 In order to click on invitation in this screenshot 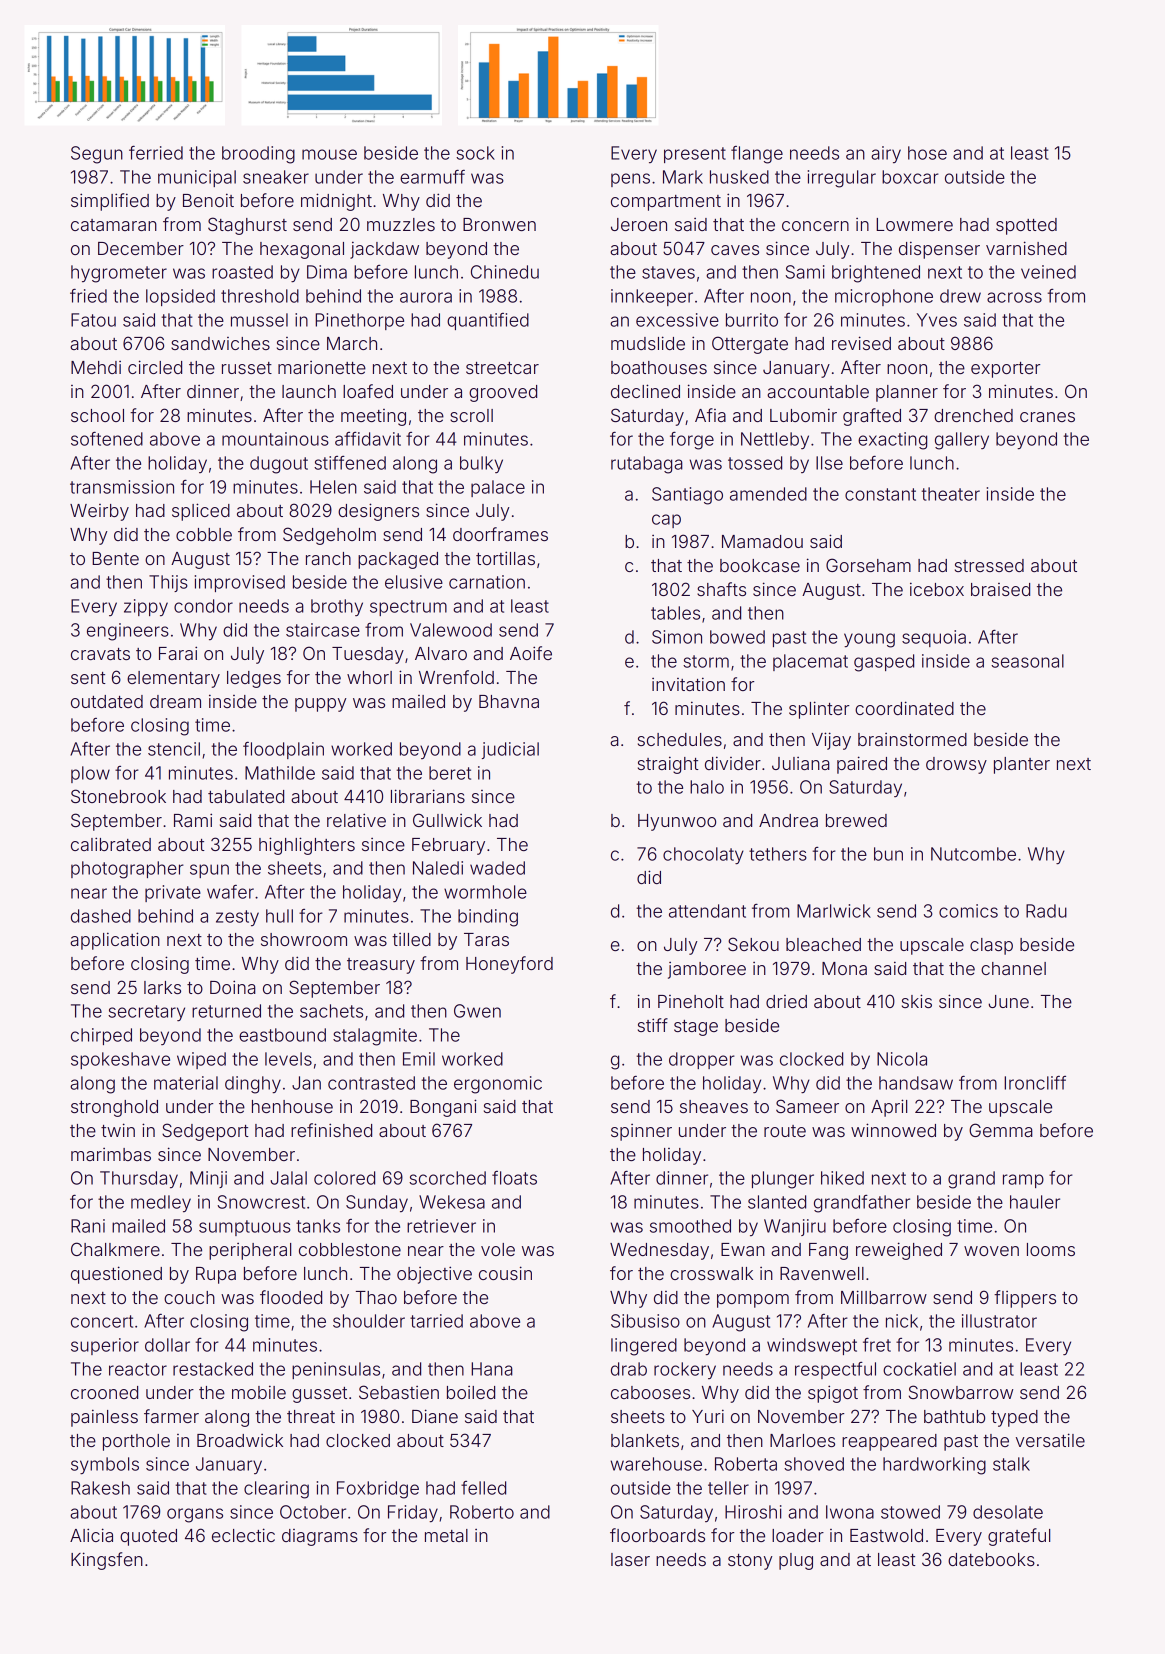, I will do `click(688, 684)`.
